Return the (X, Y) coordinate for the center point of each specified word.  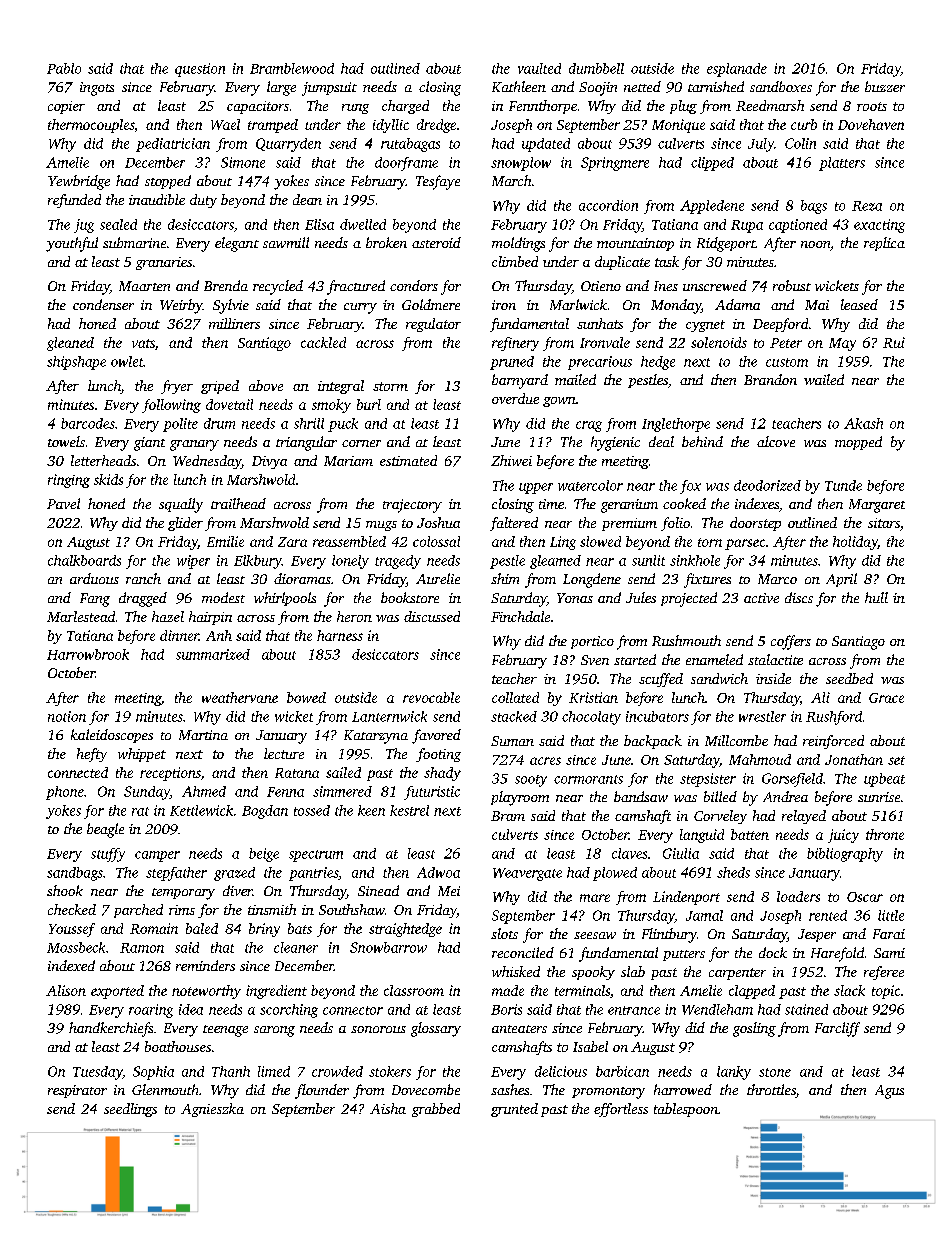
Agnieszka (212, 1110)
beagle (105, 830)
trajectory (412, 506)
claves (629, 853)
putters (684, 955)
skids (108, 479)
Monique (678, 126)
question (200, 70)
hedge (658, 363)
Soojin (598, 89)
